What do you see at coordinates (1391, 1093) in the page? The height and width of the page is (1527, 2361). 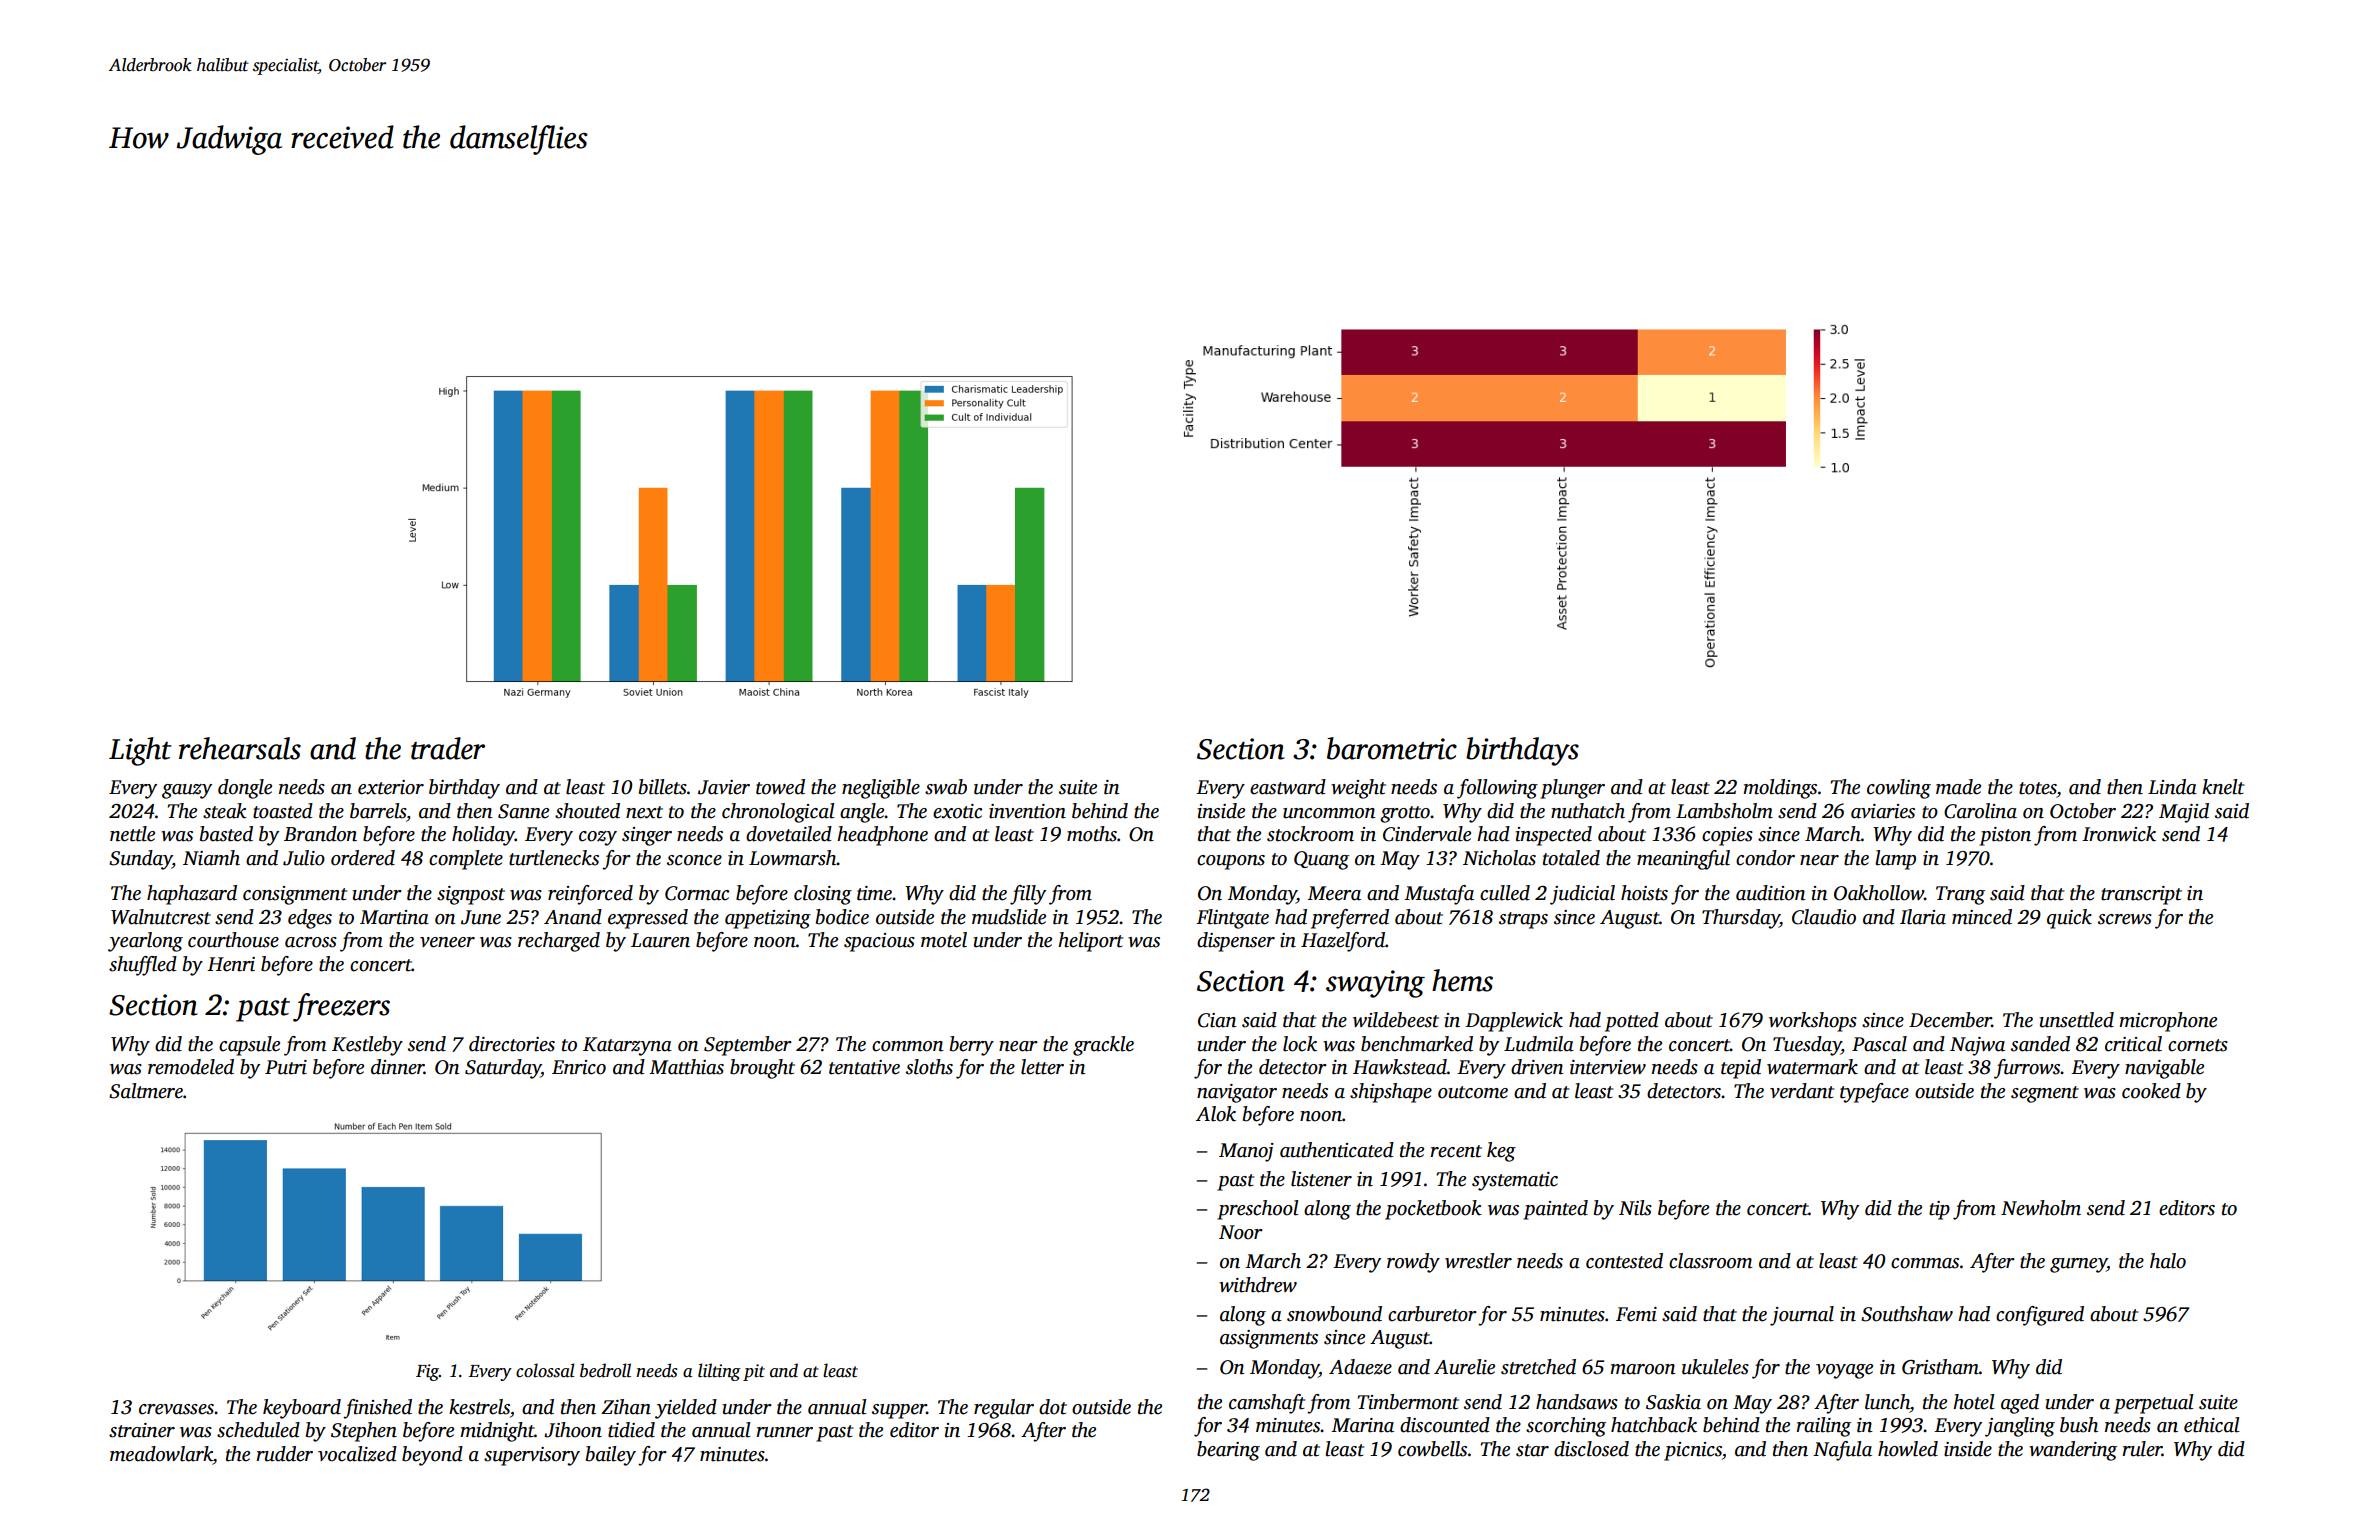 I see `shipshape` at bounding box center [1391, 1093].
